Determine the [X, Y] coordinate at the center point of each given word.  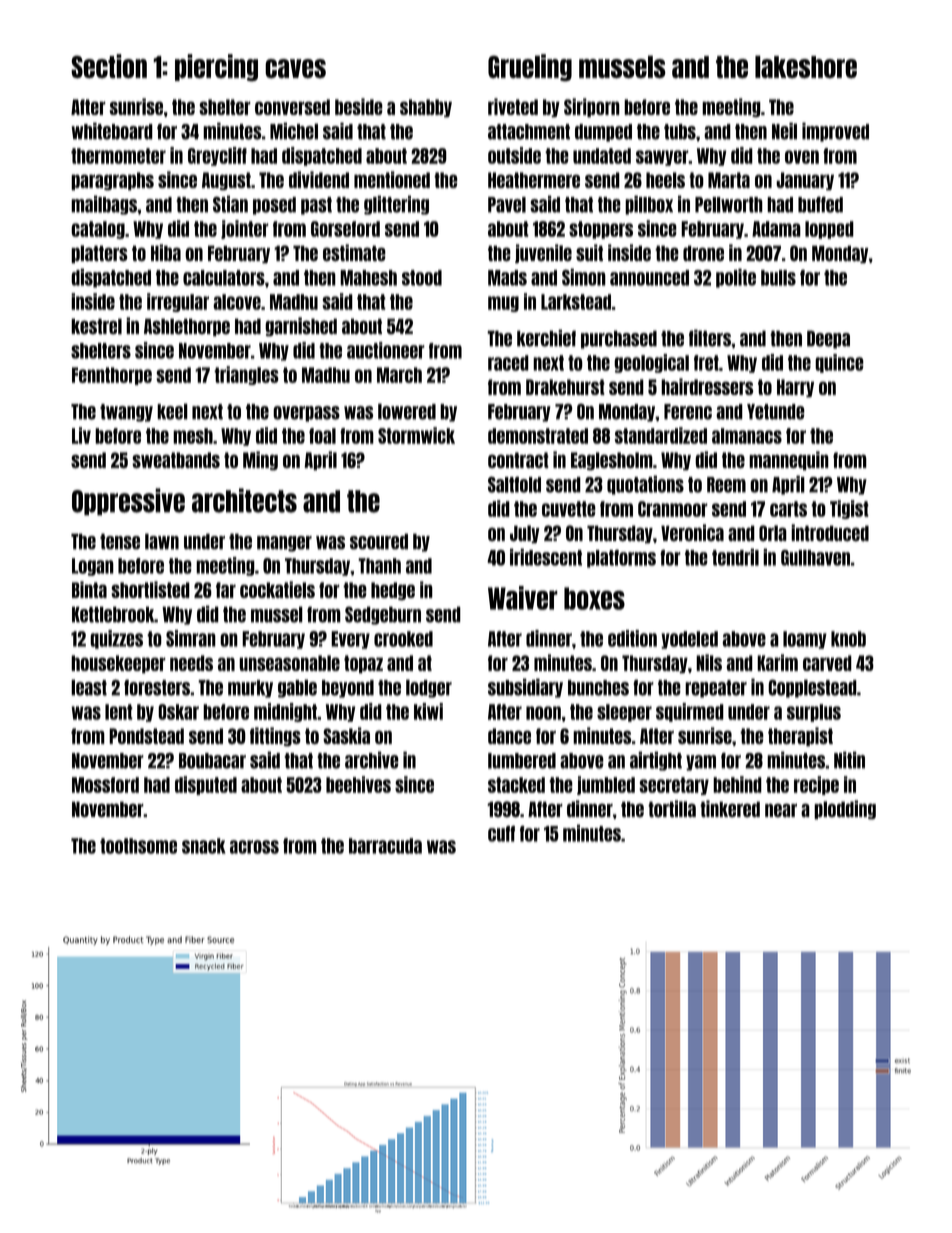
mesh [193, 436]
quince [839, 363]
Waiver [523, 598]
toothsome [138, 846]
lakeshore [806, 67]
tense [120, 541]
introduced [830, 533]
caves [295, 69]
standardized [660, 435]
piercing [216, 68]
